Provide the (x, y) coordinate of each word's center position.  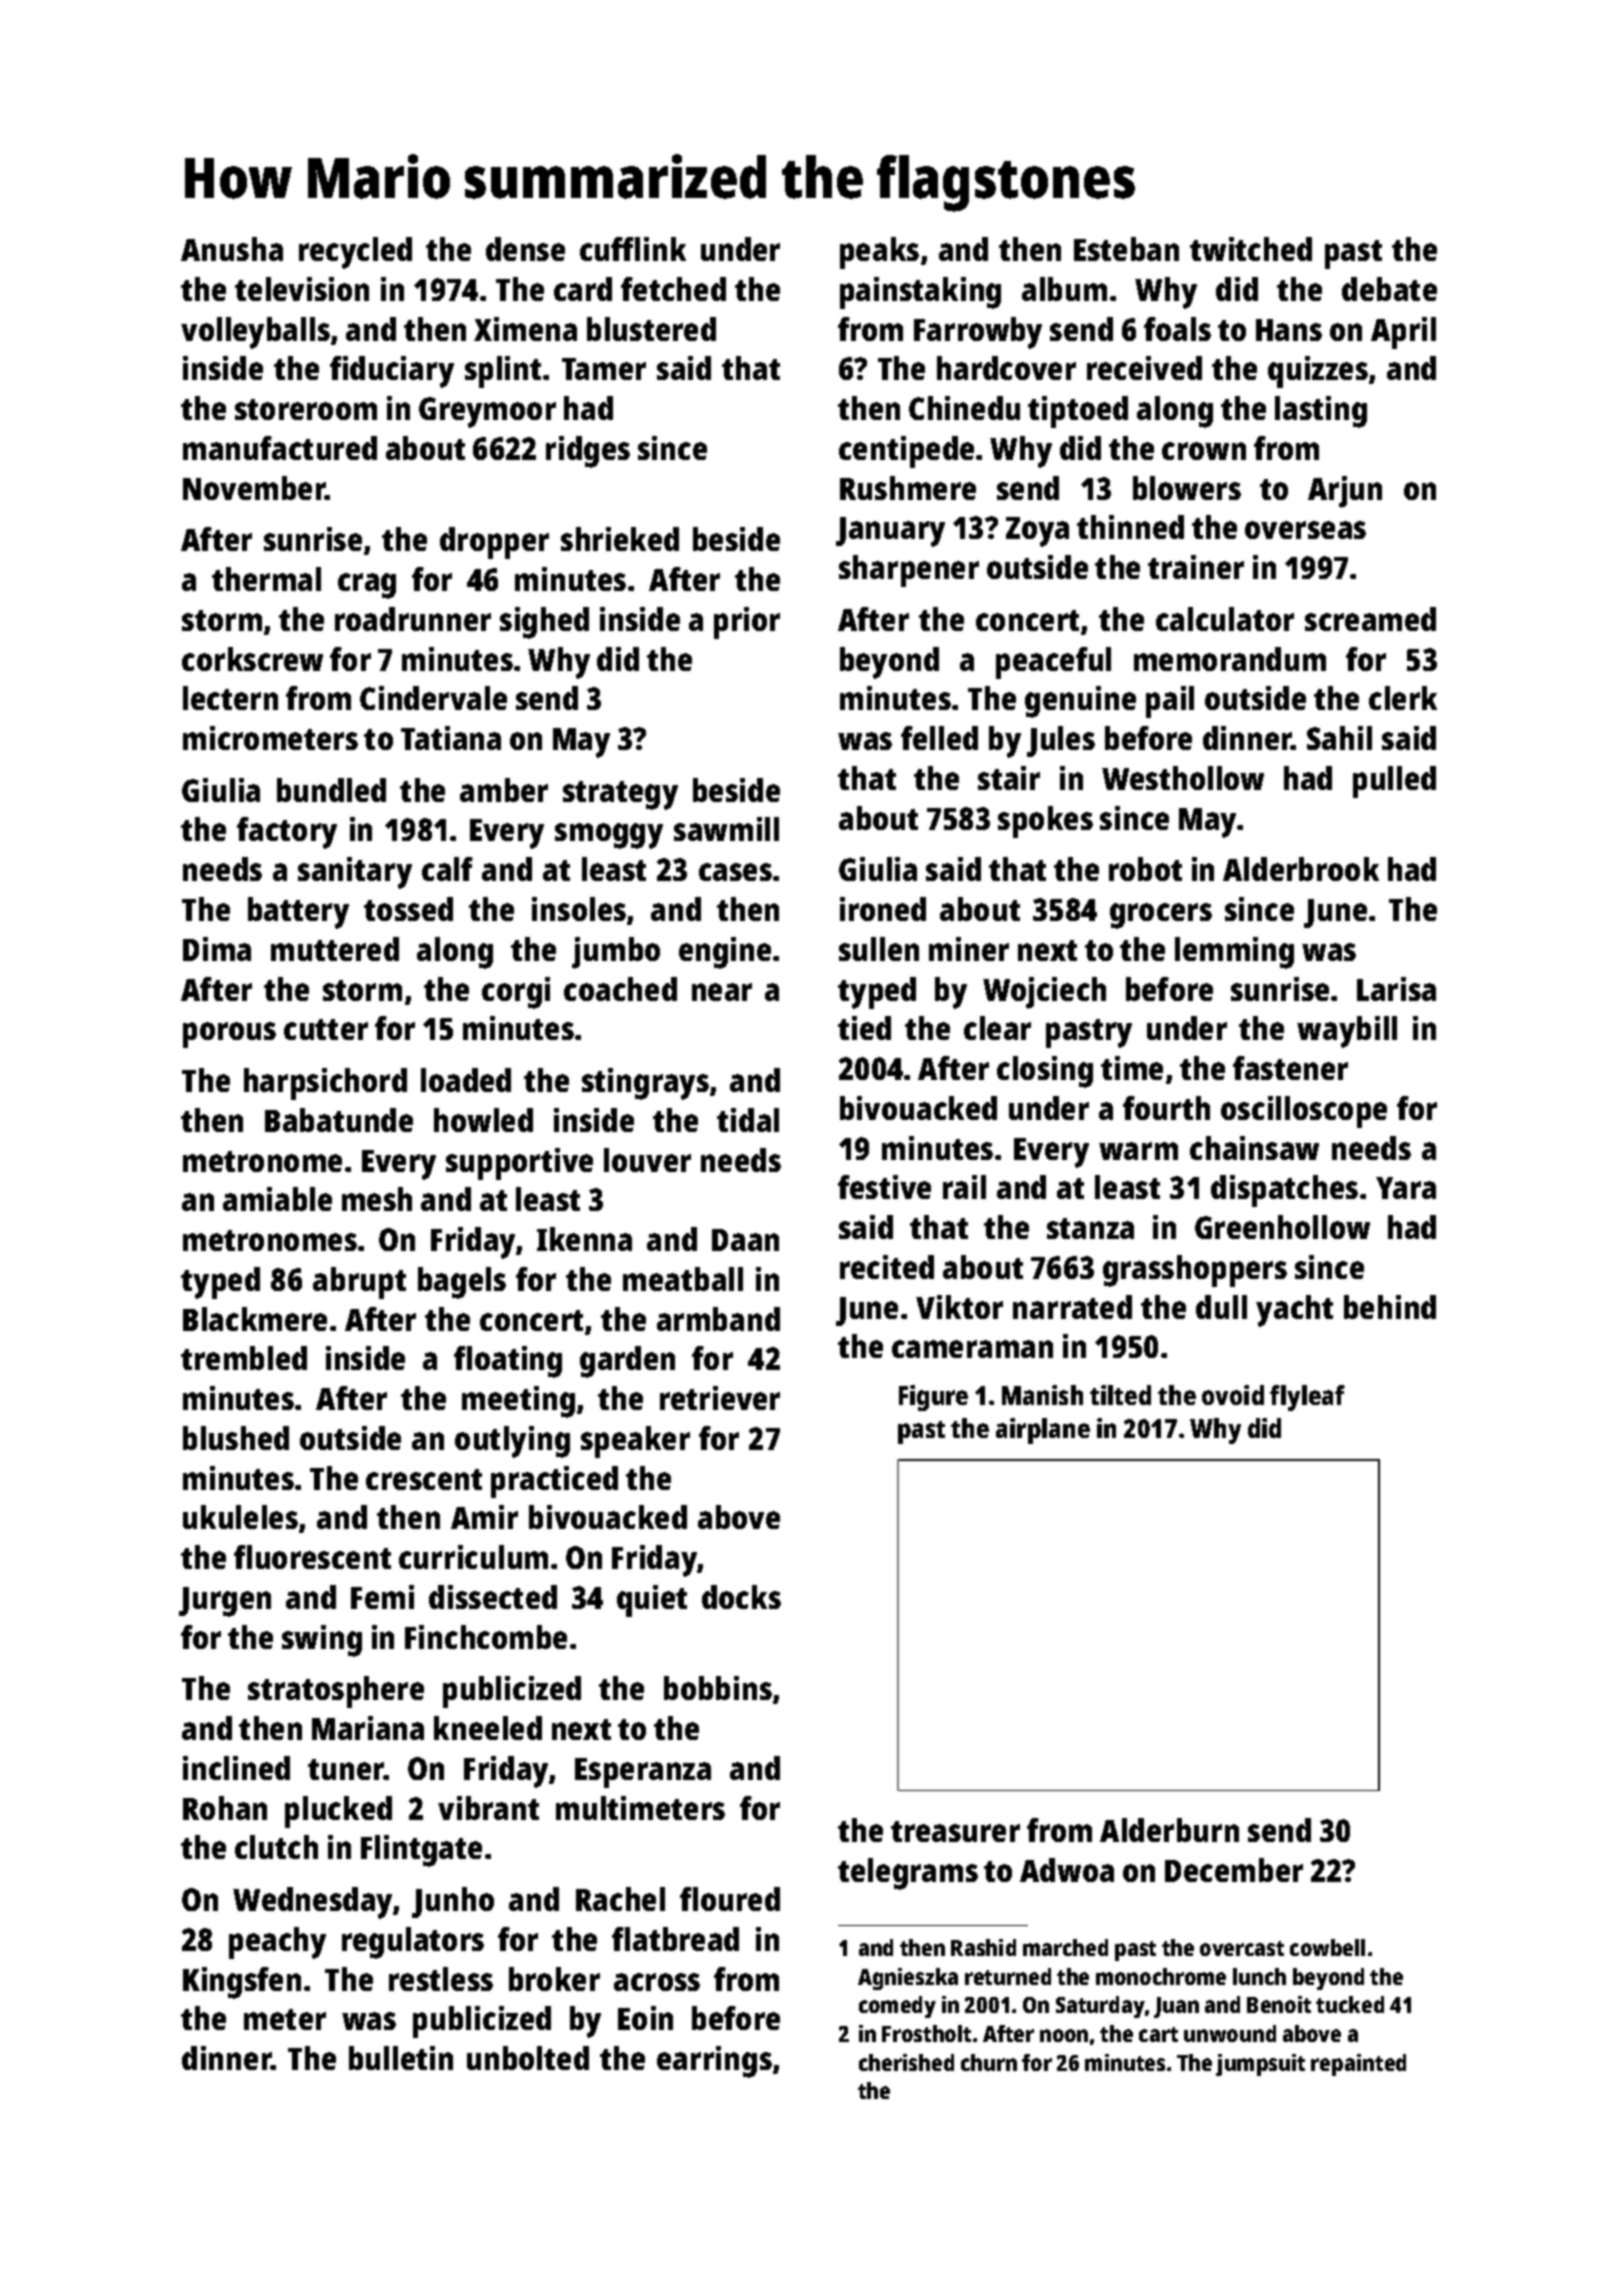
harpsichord (325, 1084)
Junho (453, 1902)
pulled (1394, 782)
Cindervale (433, 698)
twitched (1251, 249)
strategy (620, 795)
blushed (236, 1438)
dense (525, 249)
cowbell (1327, 1947)
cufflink (633, 249)
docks (741, 1597)
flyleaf (1307, 1398)
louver (647, 1160)
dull (1221, 1307)
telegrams (908, 1874)
